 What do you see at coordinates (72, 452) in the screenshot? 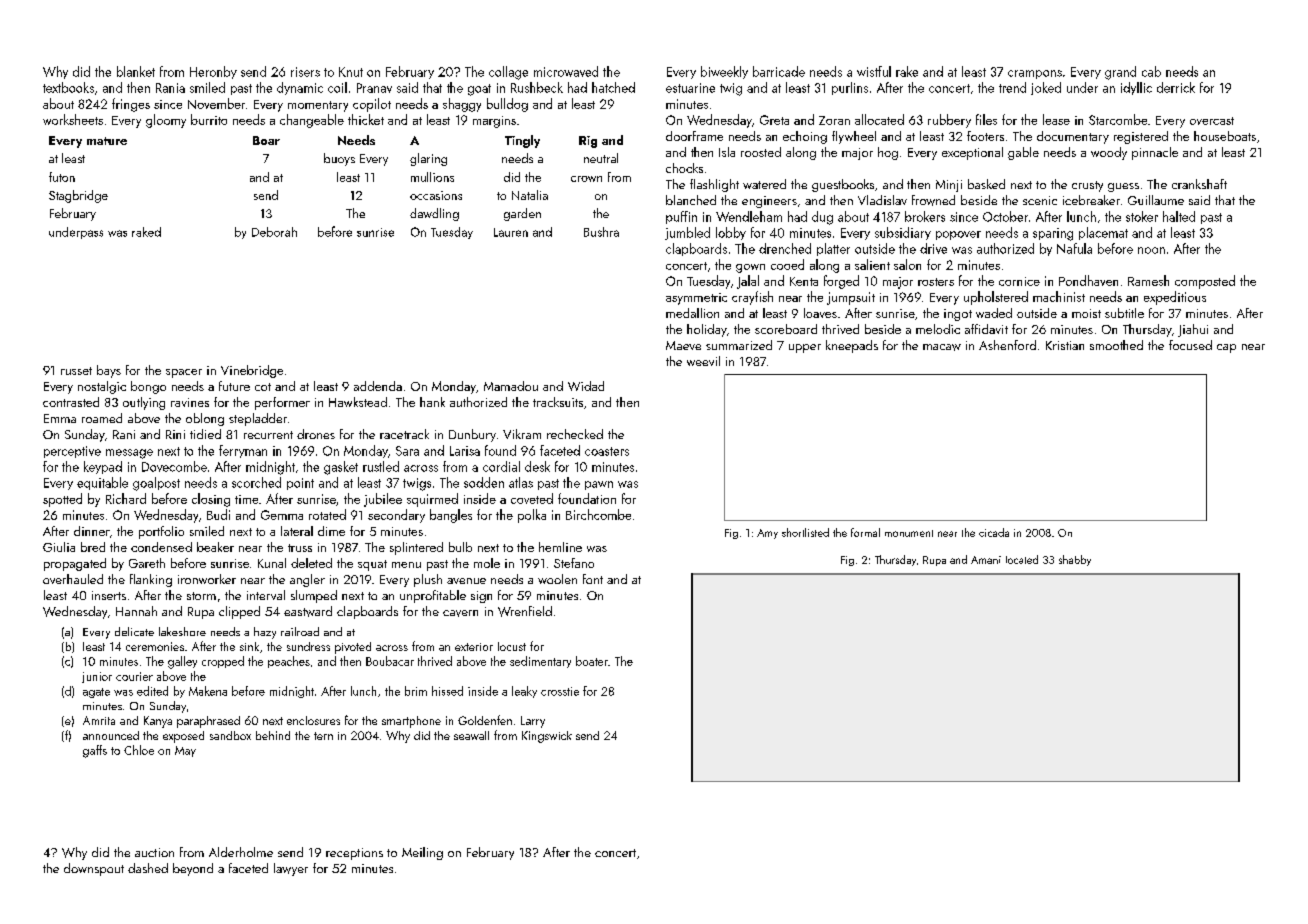
I see `perceptive` at bounding box center [72, 452].
